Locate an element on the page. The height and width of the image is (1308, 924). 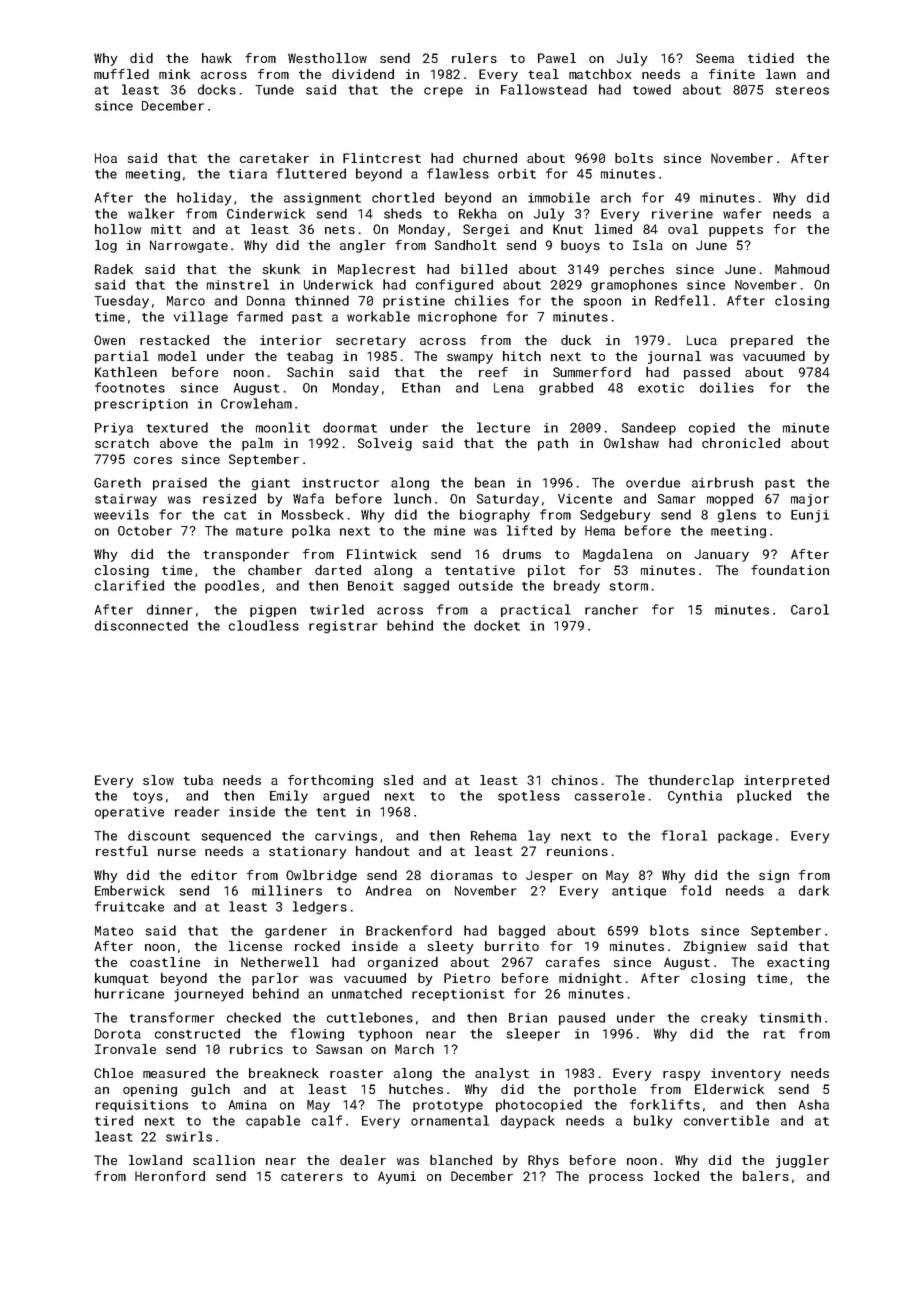
Fallowstead is located at coordinates (544, 89).
